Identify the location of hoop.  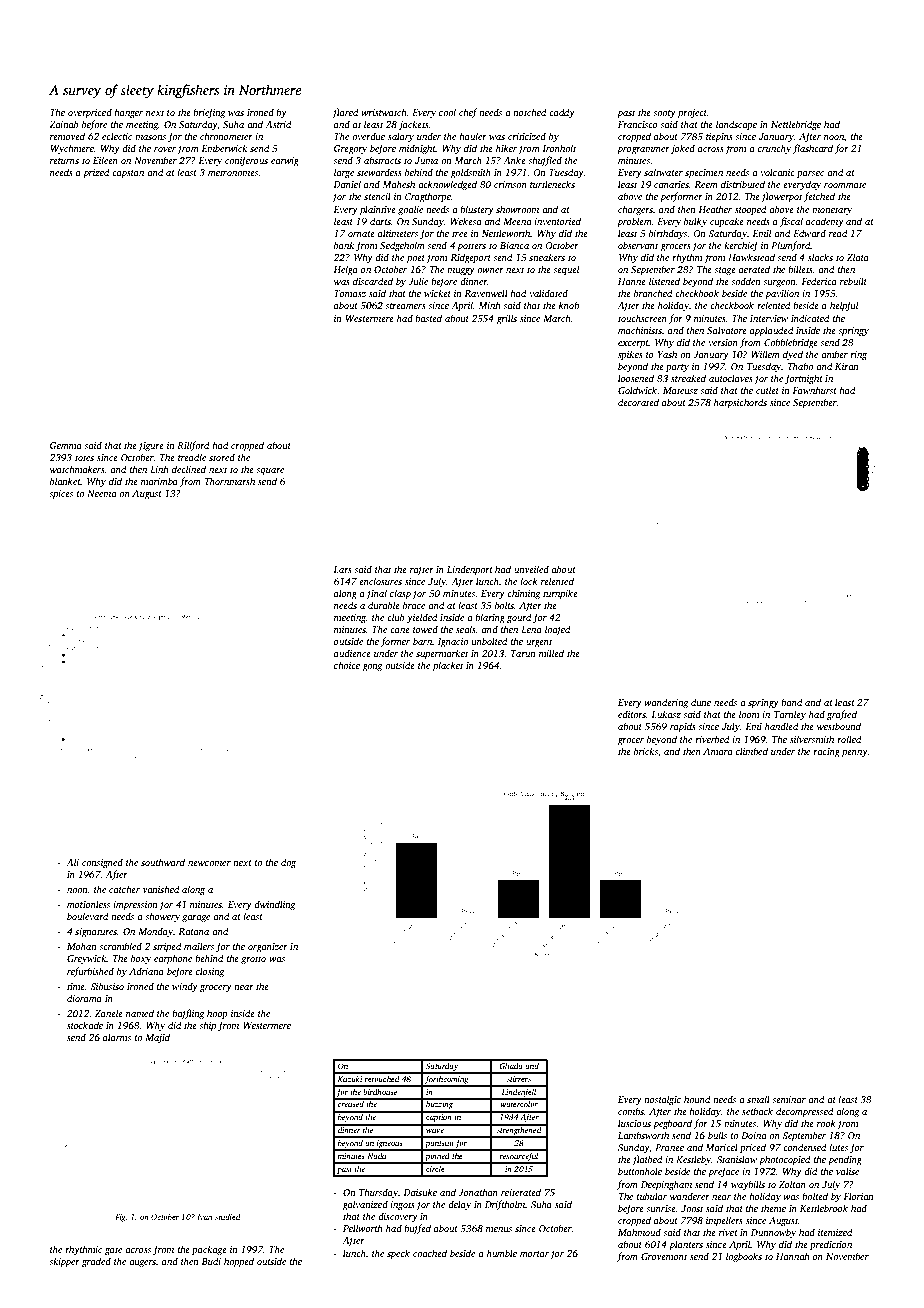
(217, 1014).
